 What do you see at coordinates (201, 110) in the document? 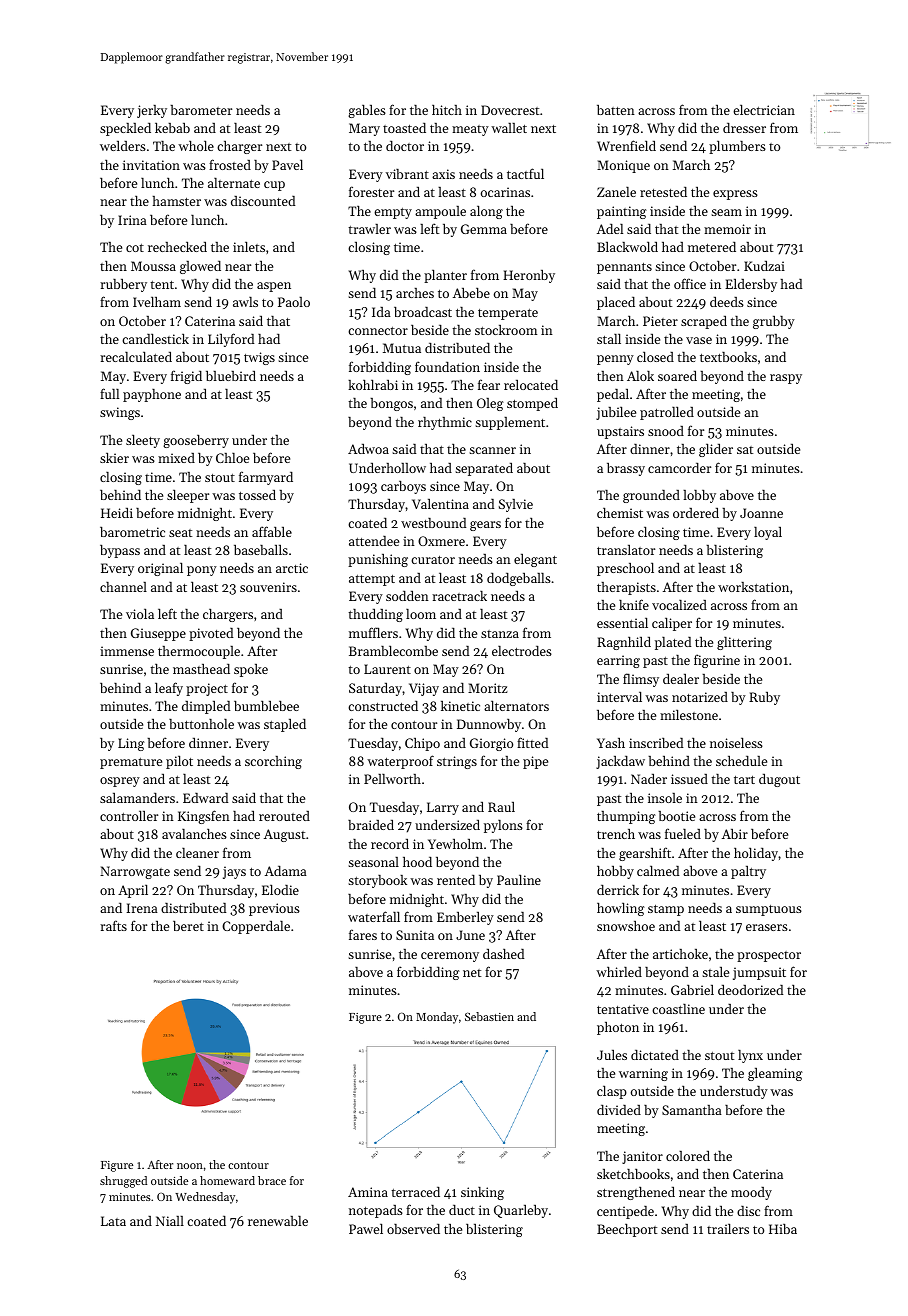
I see `barometer` at bounding box center [201, 110].
